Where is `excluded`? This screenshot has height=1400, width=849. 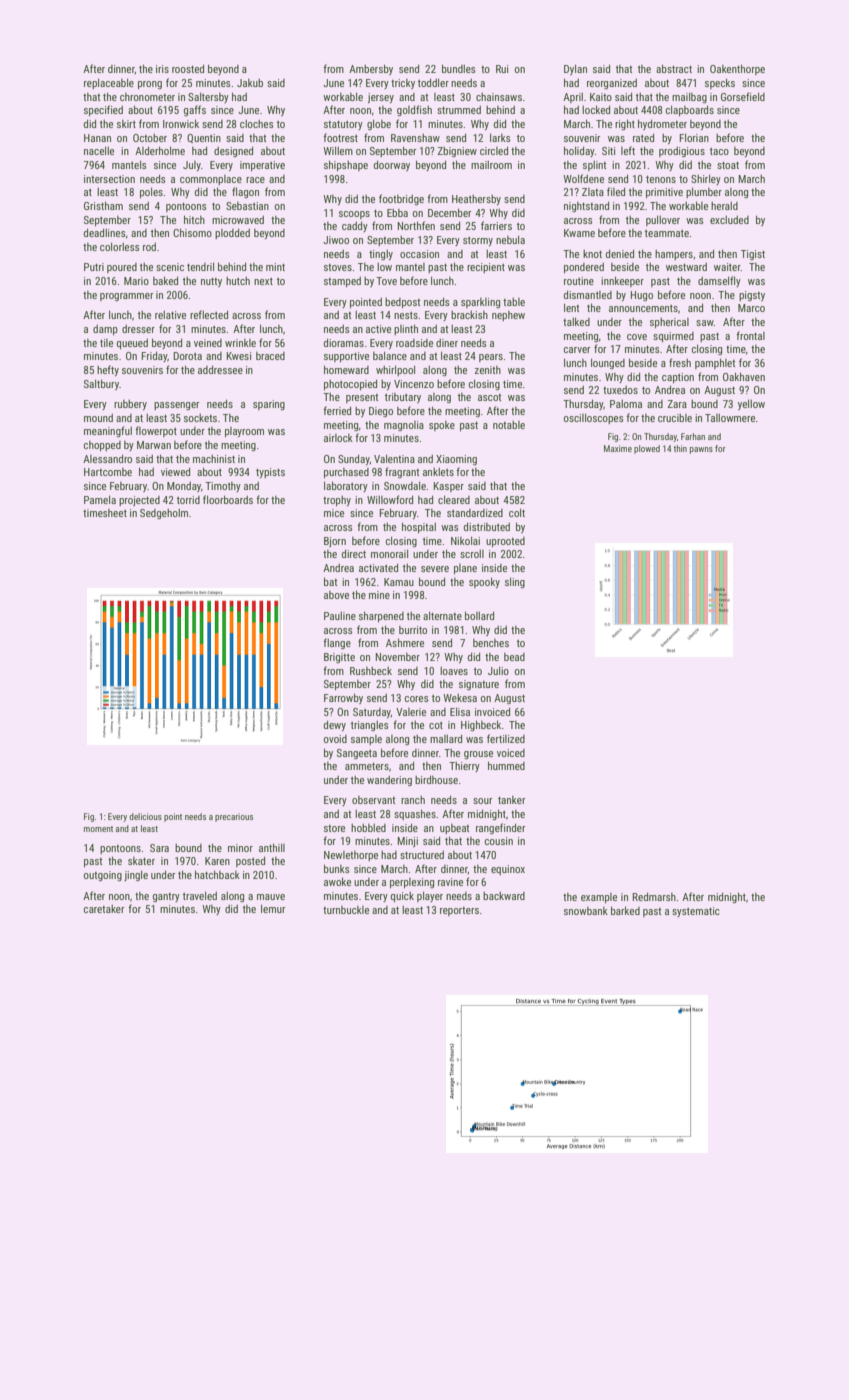 excluded is located at coordinates (729, 220).
